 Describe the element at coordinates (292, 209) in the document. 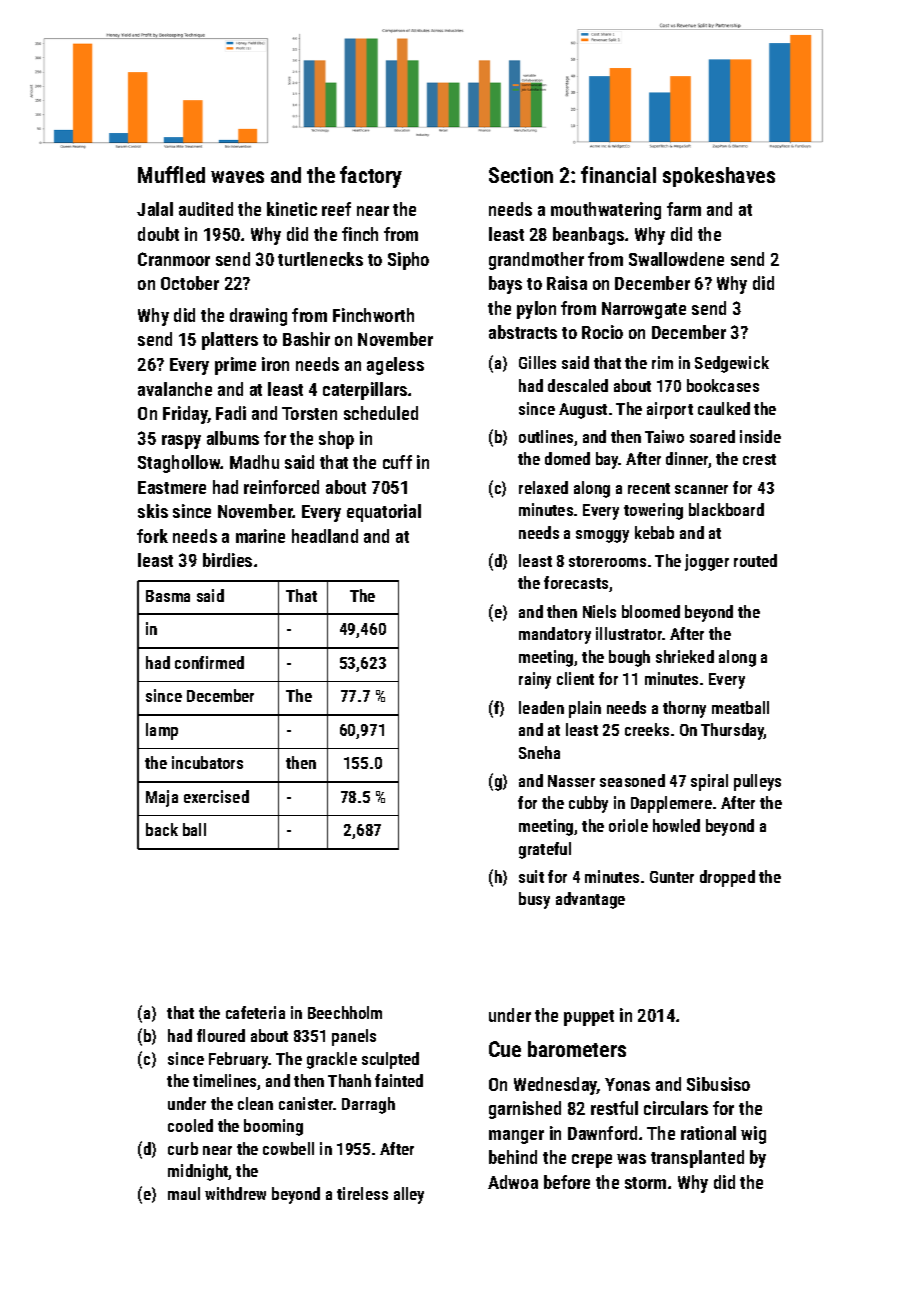

I see `kinetic` at that location.
